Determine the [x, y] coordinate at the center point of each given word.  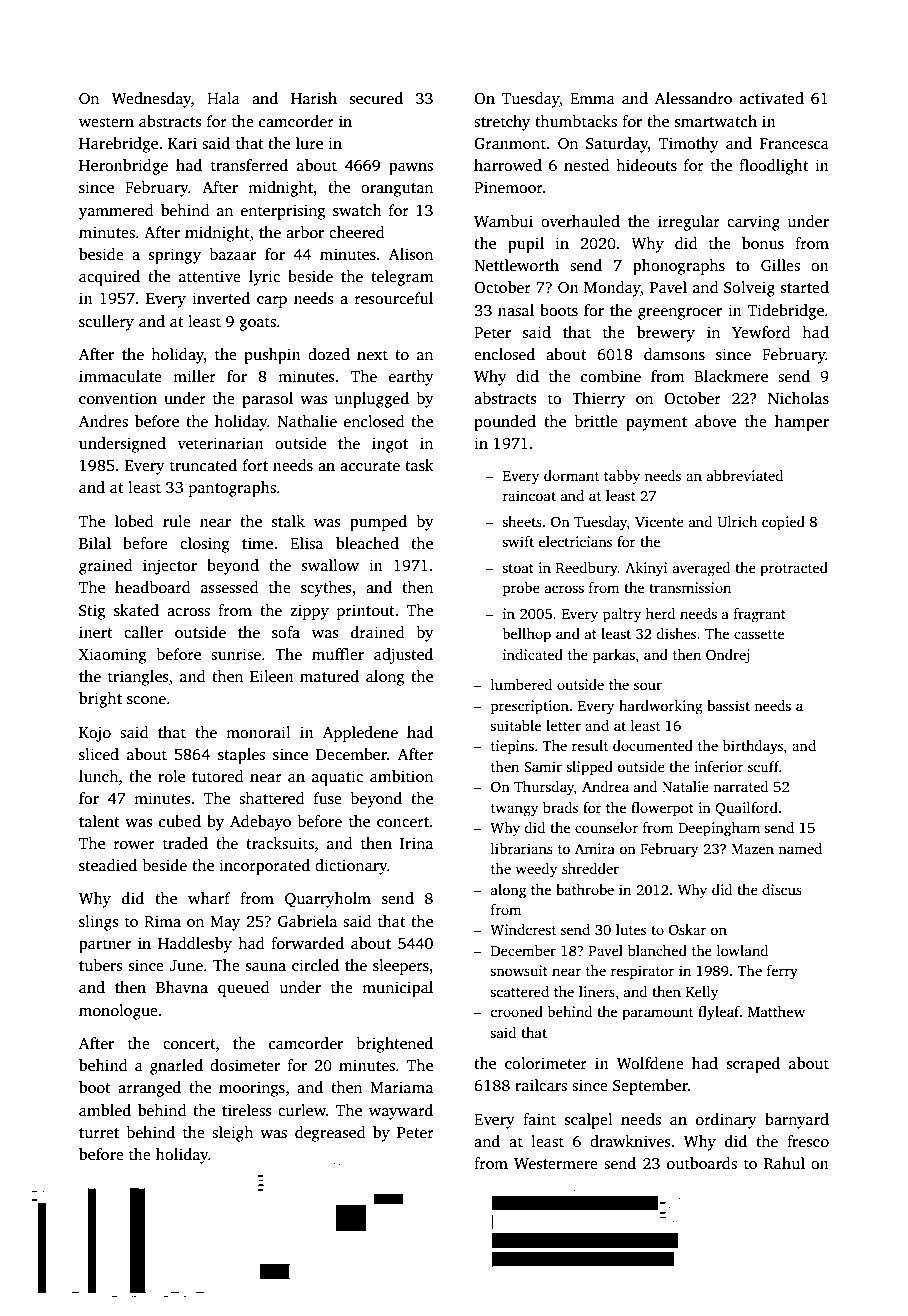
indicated [533, 654]
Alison [410, 254]
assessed [230, 587]
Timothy [689, 145]
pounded [505, 423]
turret [99, 1133]
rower [134, 845]
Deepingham [719, 829]
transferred [249, 165]
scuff [763, 766]
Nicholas [798, 398]
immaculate [120, 376]
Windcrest [523, 929]
